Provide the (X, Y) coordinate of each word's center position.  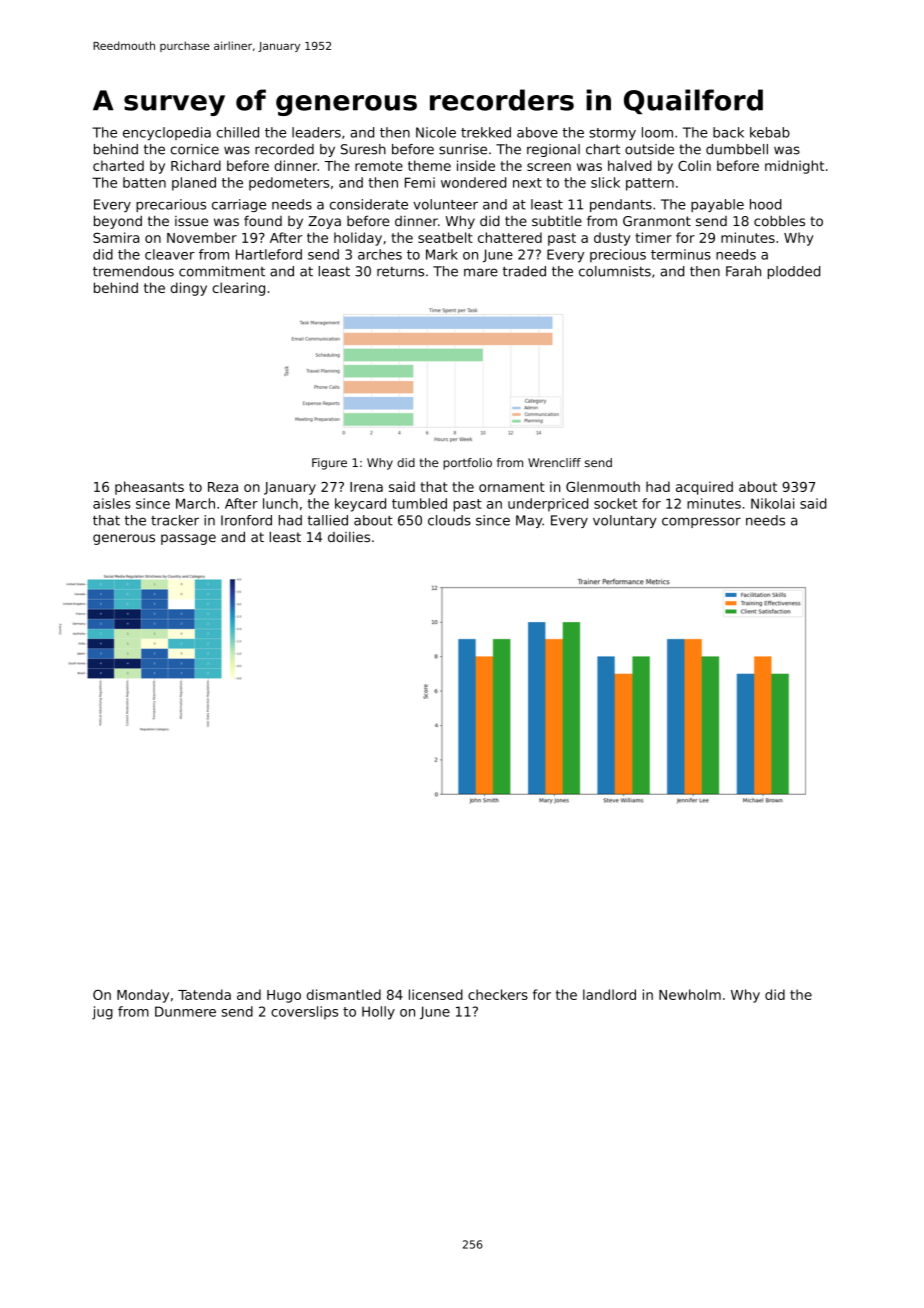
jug (102, 1013)
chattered (510, 237)
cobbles (779, 220)
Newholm (690, 994)
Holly (378, 1013)
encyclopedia (167, 134)
